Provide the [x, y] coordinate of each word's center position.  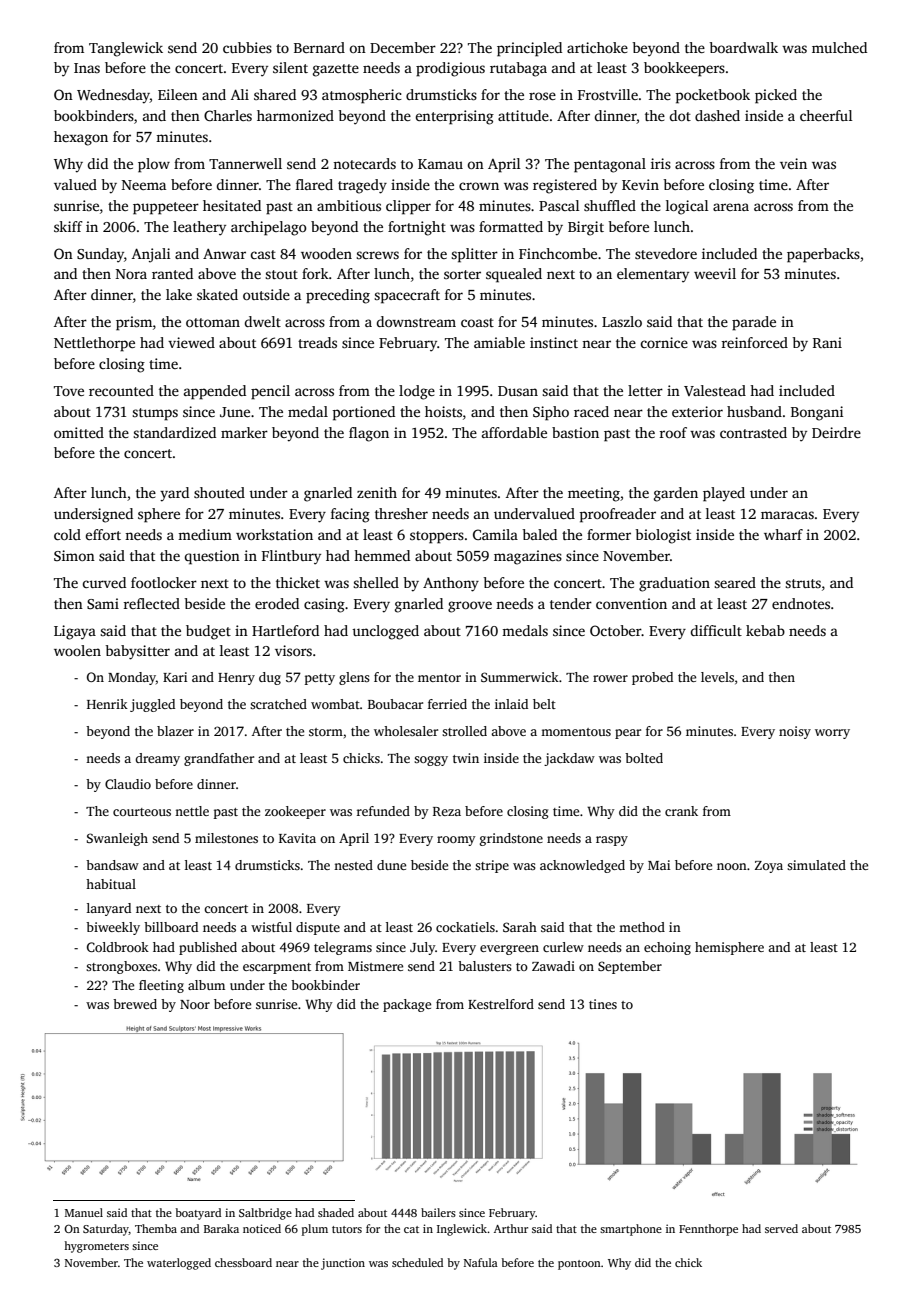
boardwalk [743, 47]
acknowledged [582, 866]
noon [732, 866]
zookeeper [295, 812]
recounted [121, 390]
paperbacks [823, 255]
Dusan [518, 391]
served [781, 1228]
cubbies [247, 47]
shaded [336, 1212]
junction [343, 1264]
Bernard [319, 47]
